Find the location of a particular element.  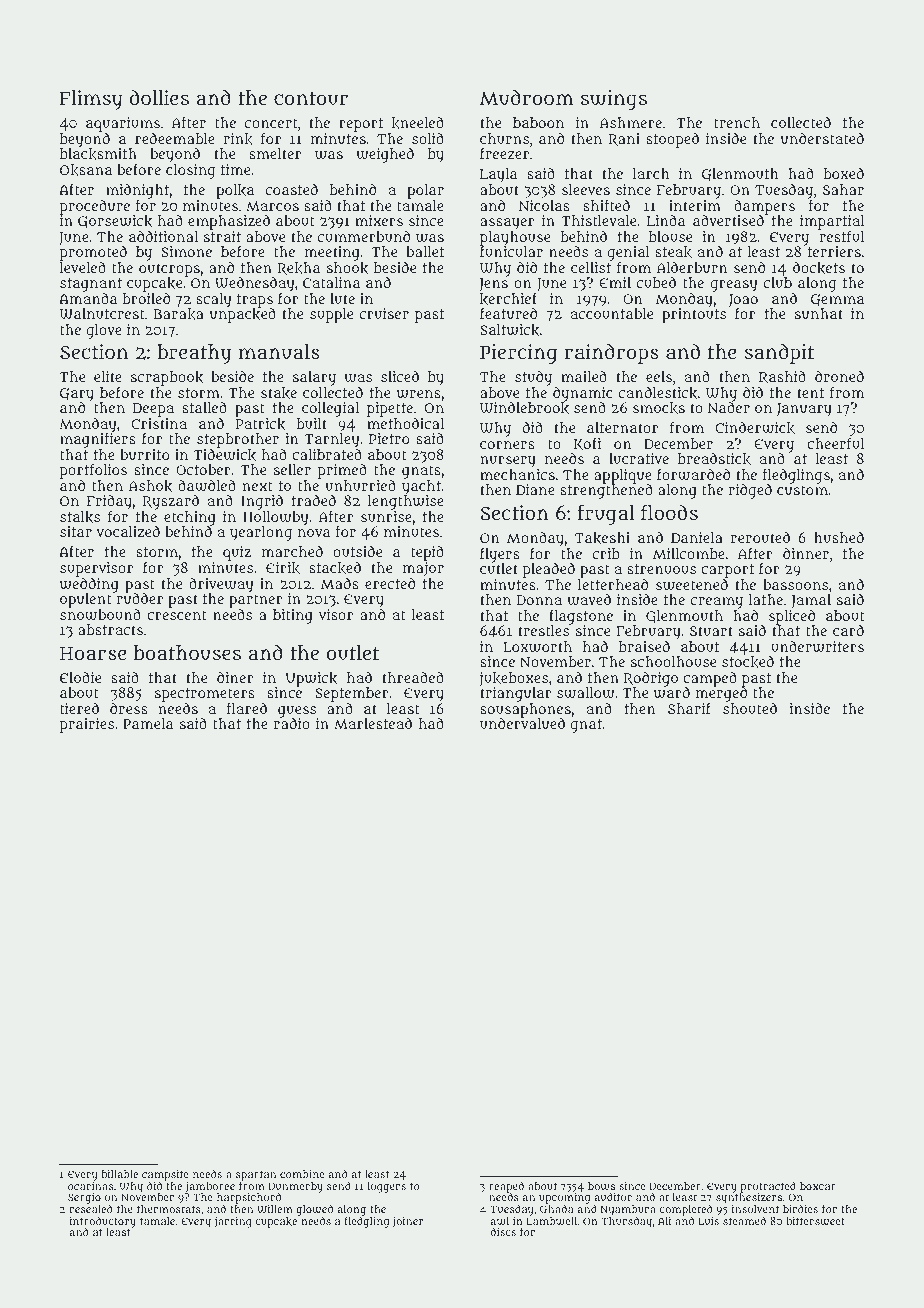

shouted is located at coordinates (750, 708).
